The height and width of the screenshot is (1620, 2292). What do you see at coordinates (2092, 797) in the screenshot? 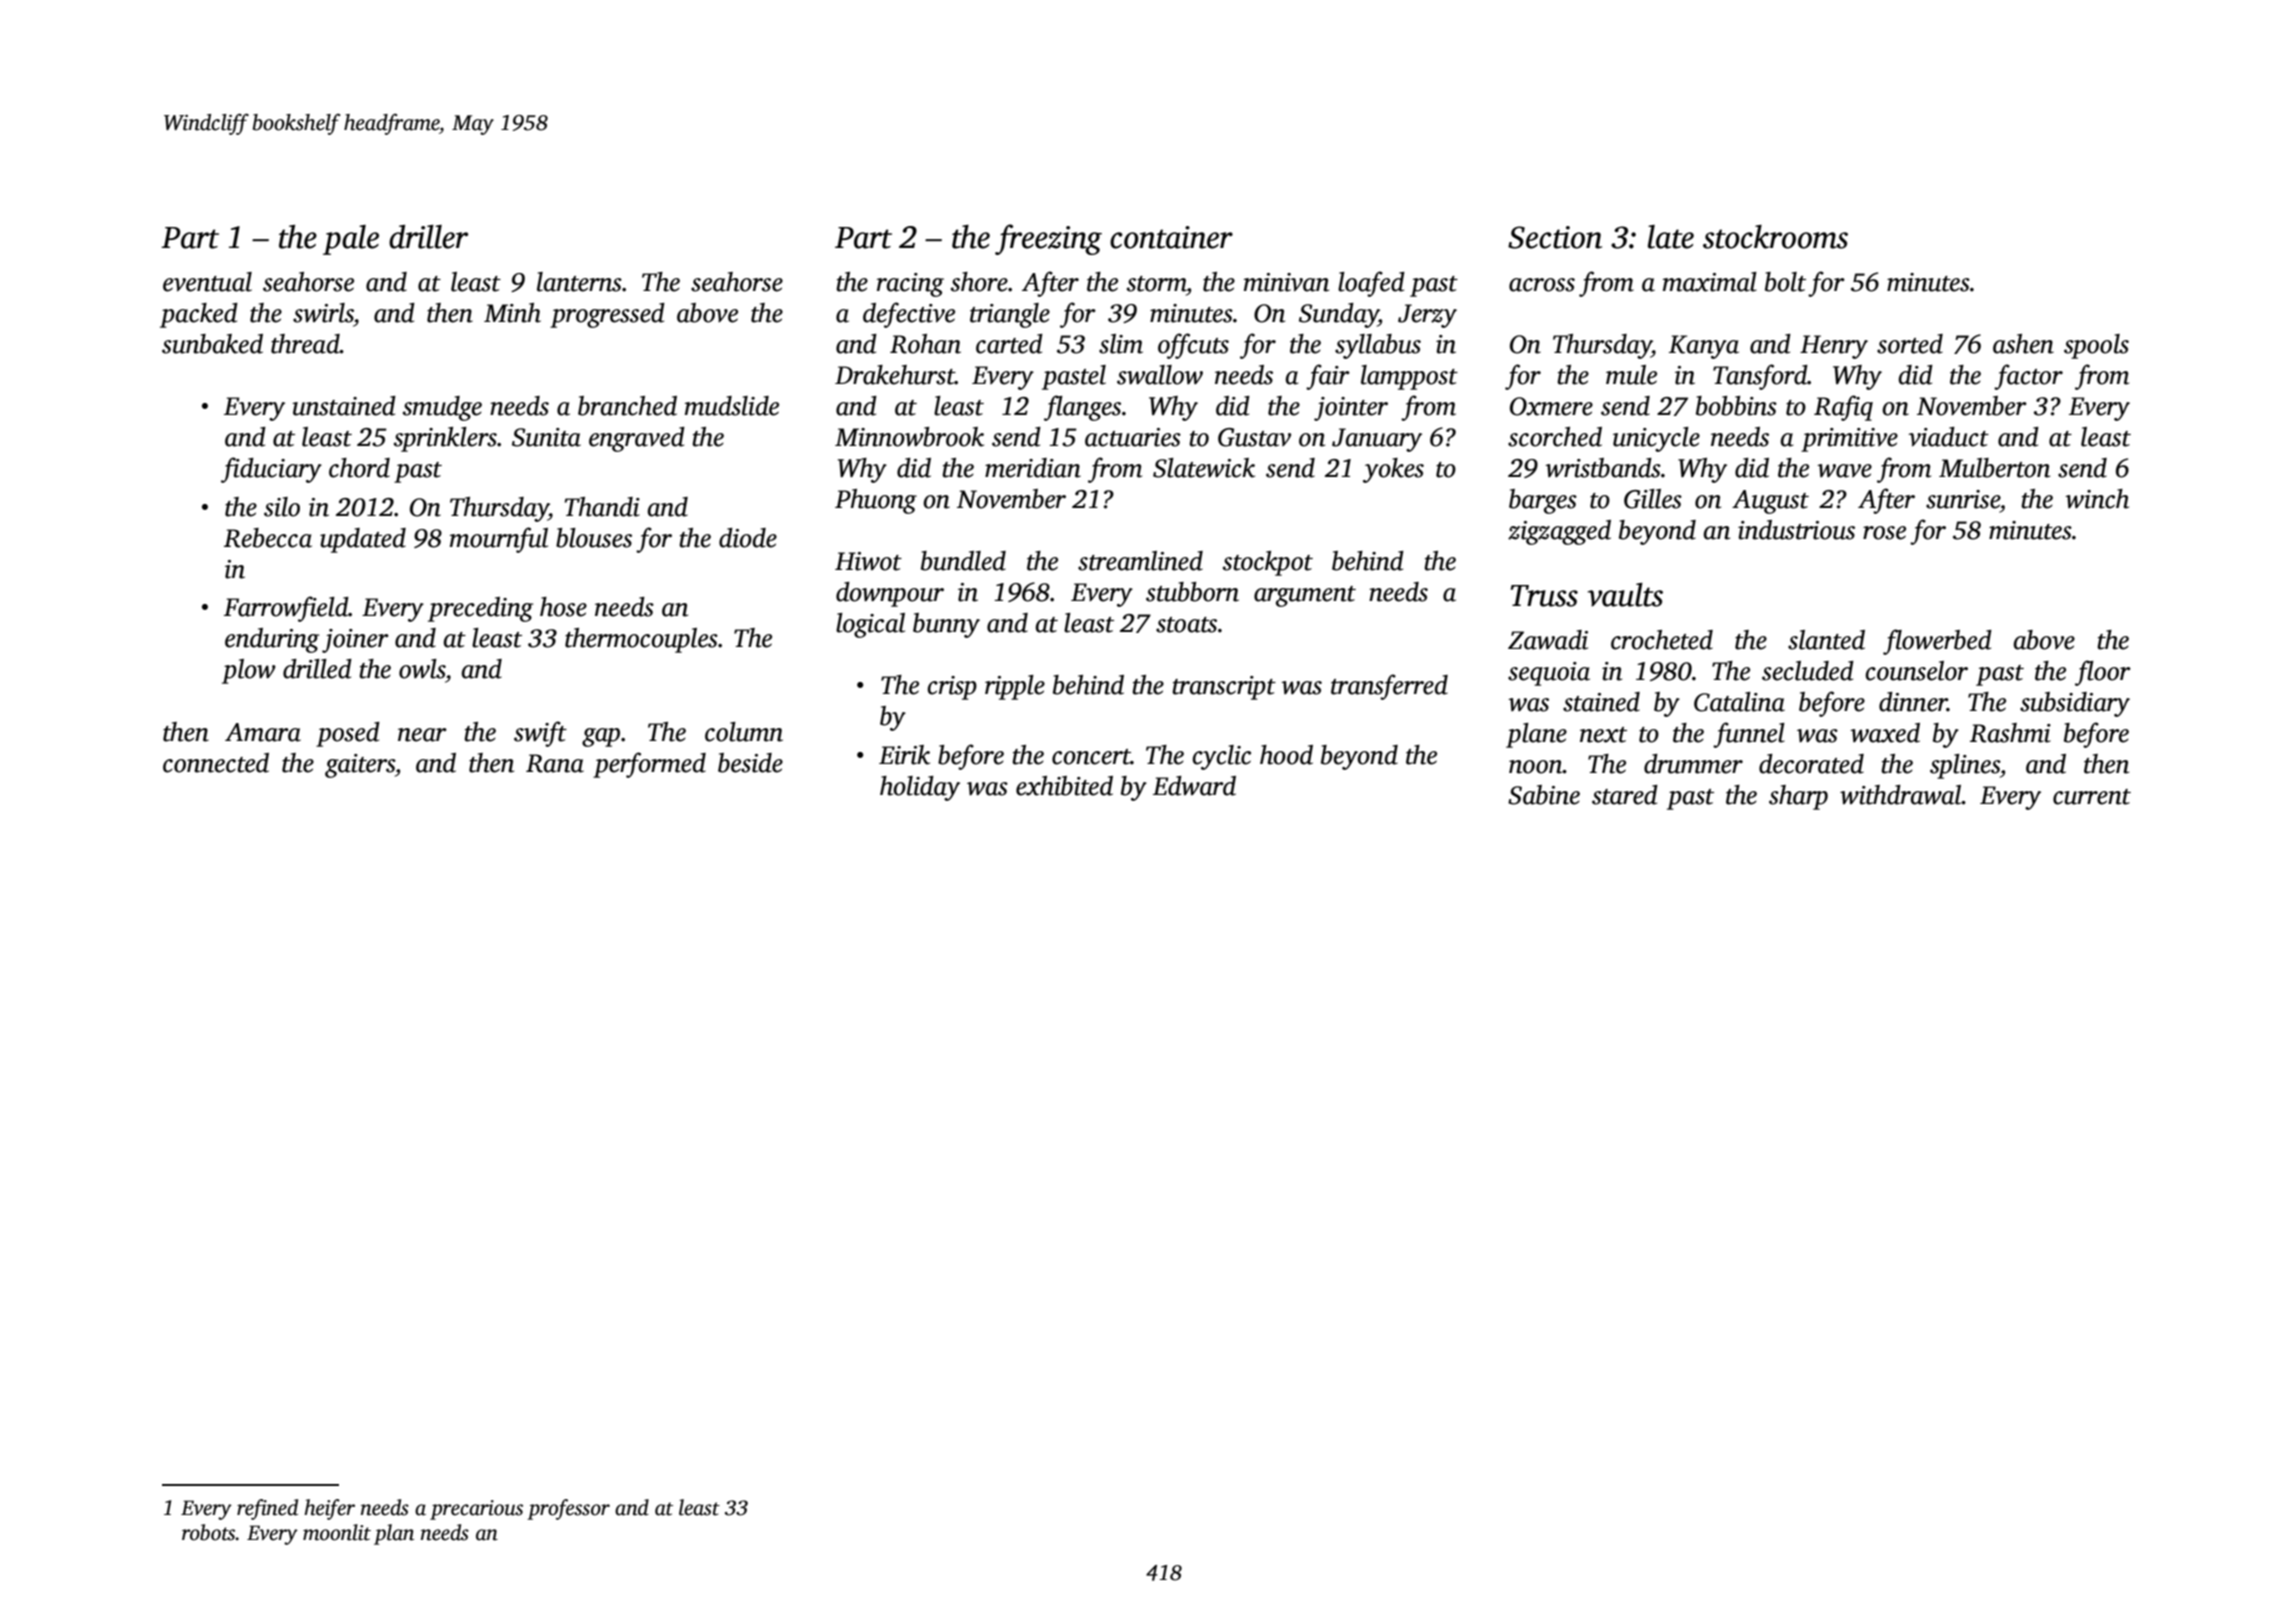
I see `current` at bounding box center [2092, 797].
